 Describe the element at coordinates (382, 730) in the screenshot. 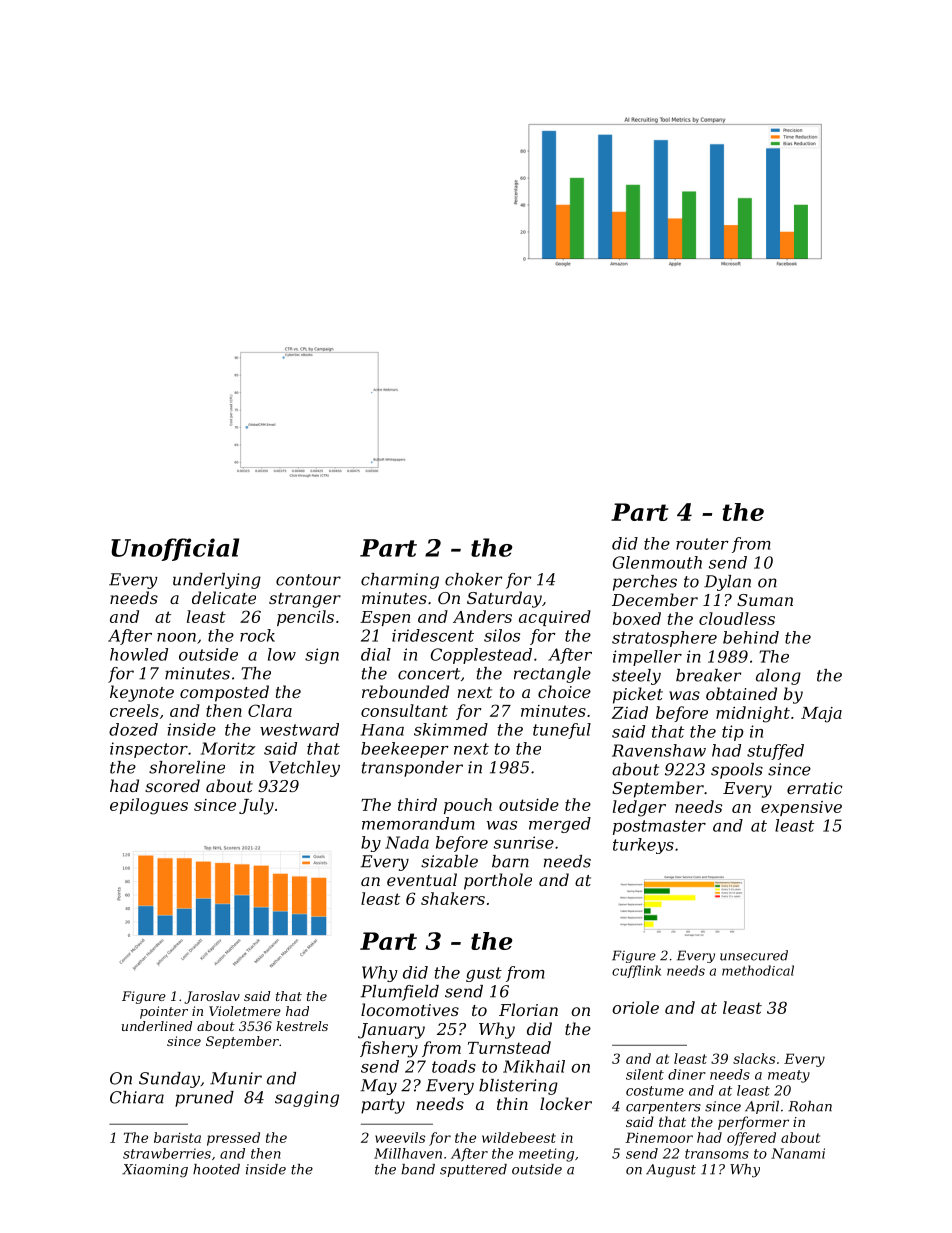

I see `Hana` at that location.
